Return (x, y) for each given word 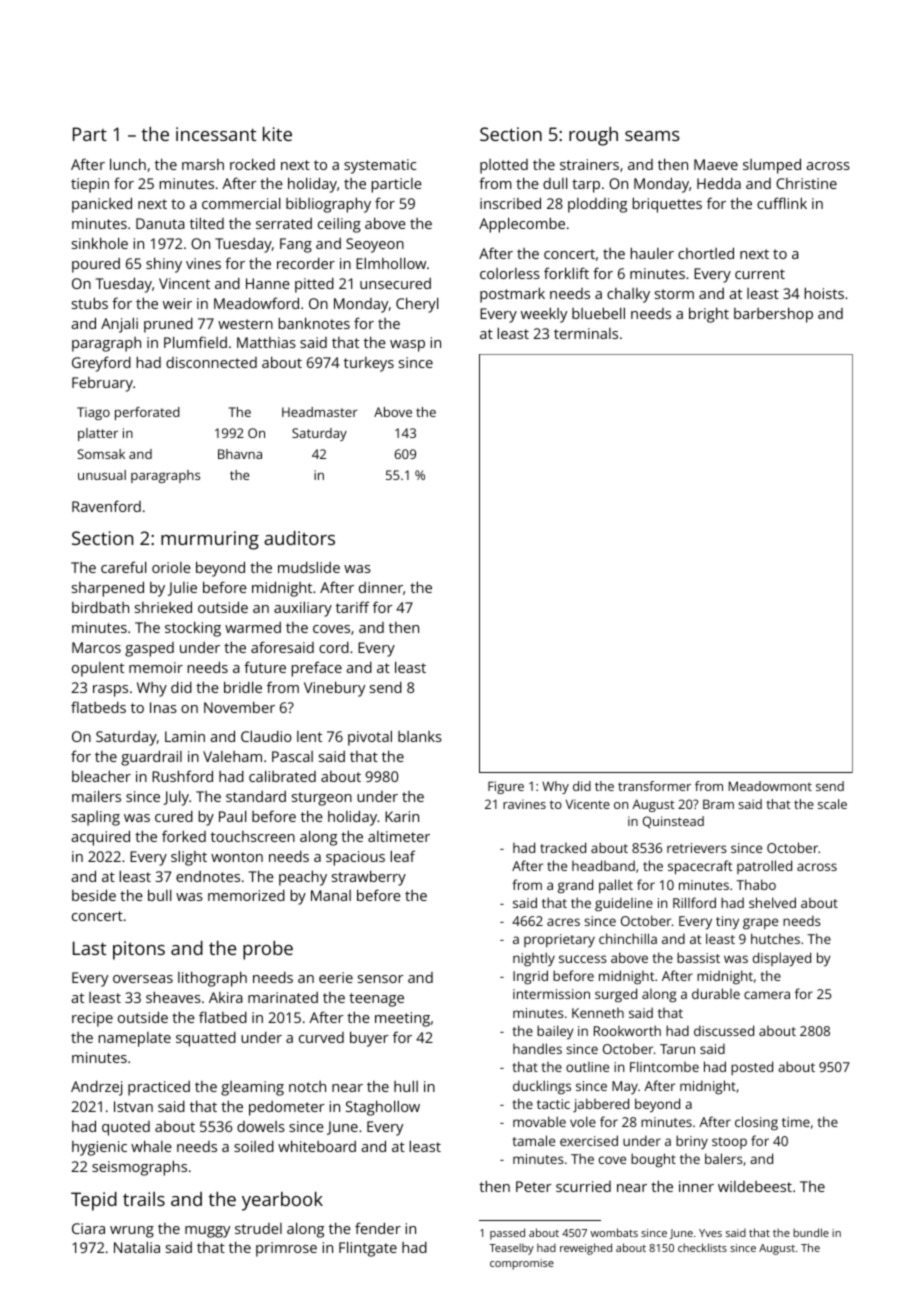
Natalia (137, 1247)
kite (277, 134)
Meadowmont (770, 786)
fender (378, 1228)
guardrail (151, 758)
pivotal (370, 738)
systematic (380, 166)
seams (652, 136)
